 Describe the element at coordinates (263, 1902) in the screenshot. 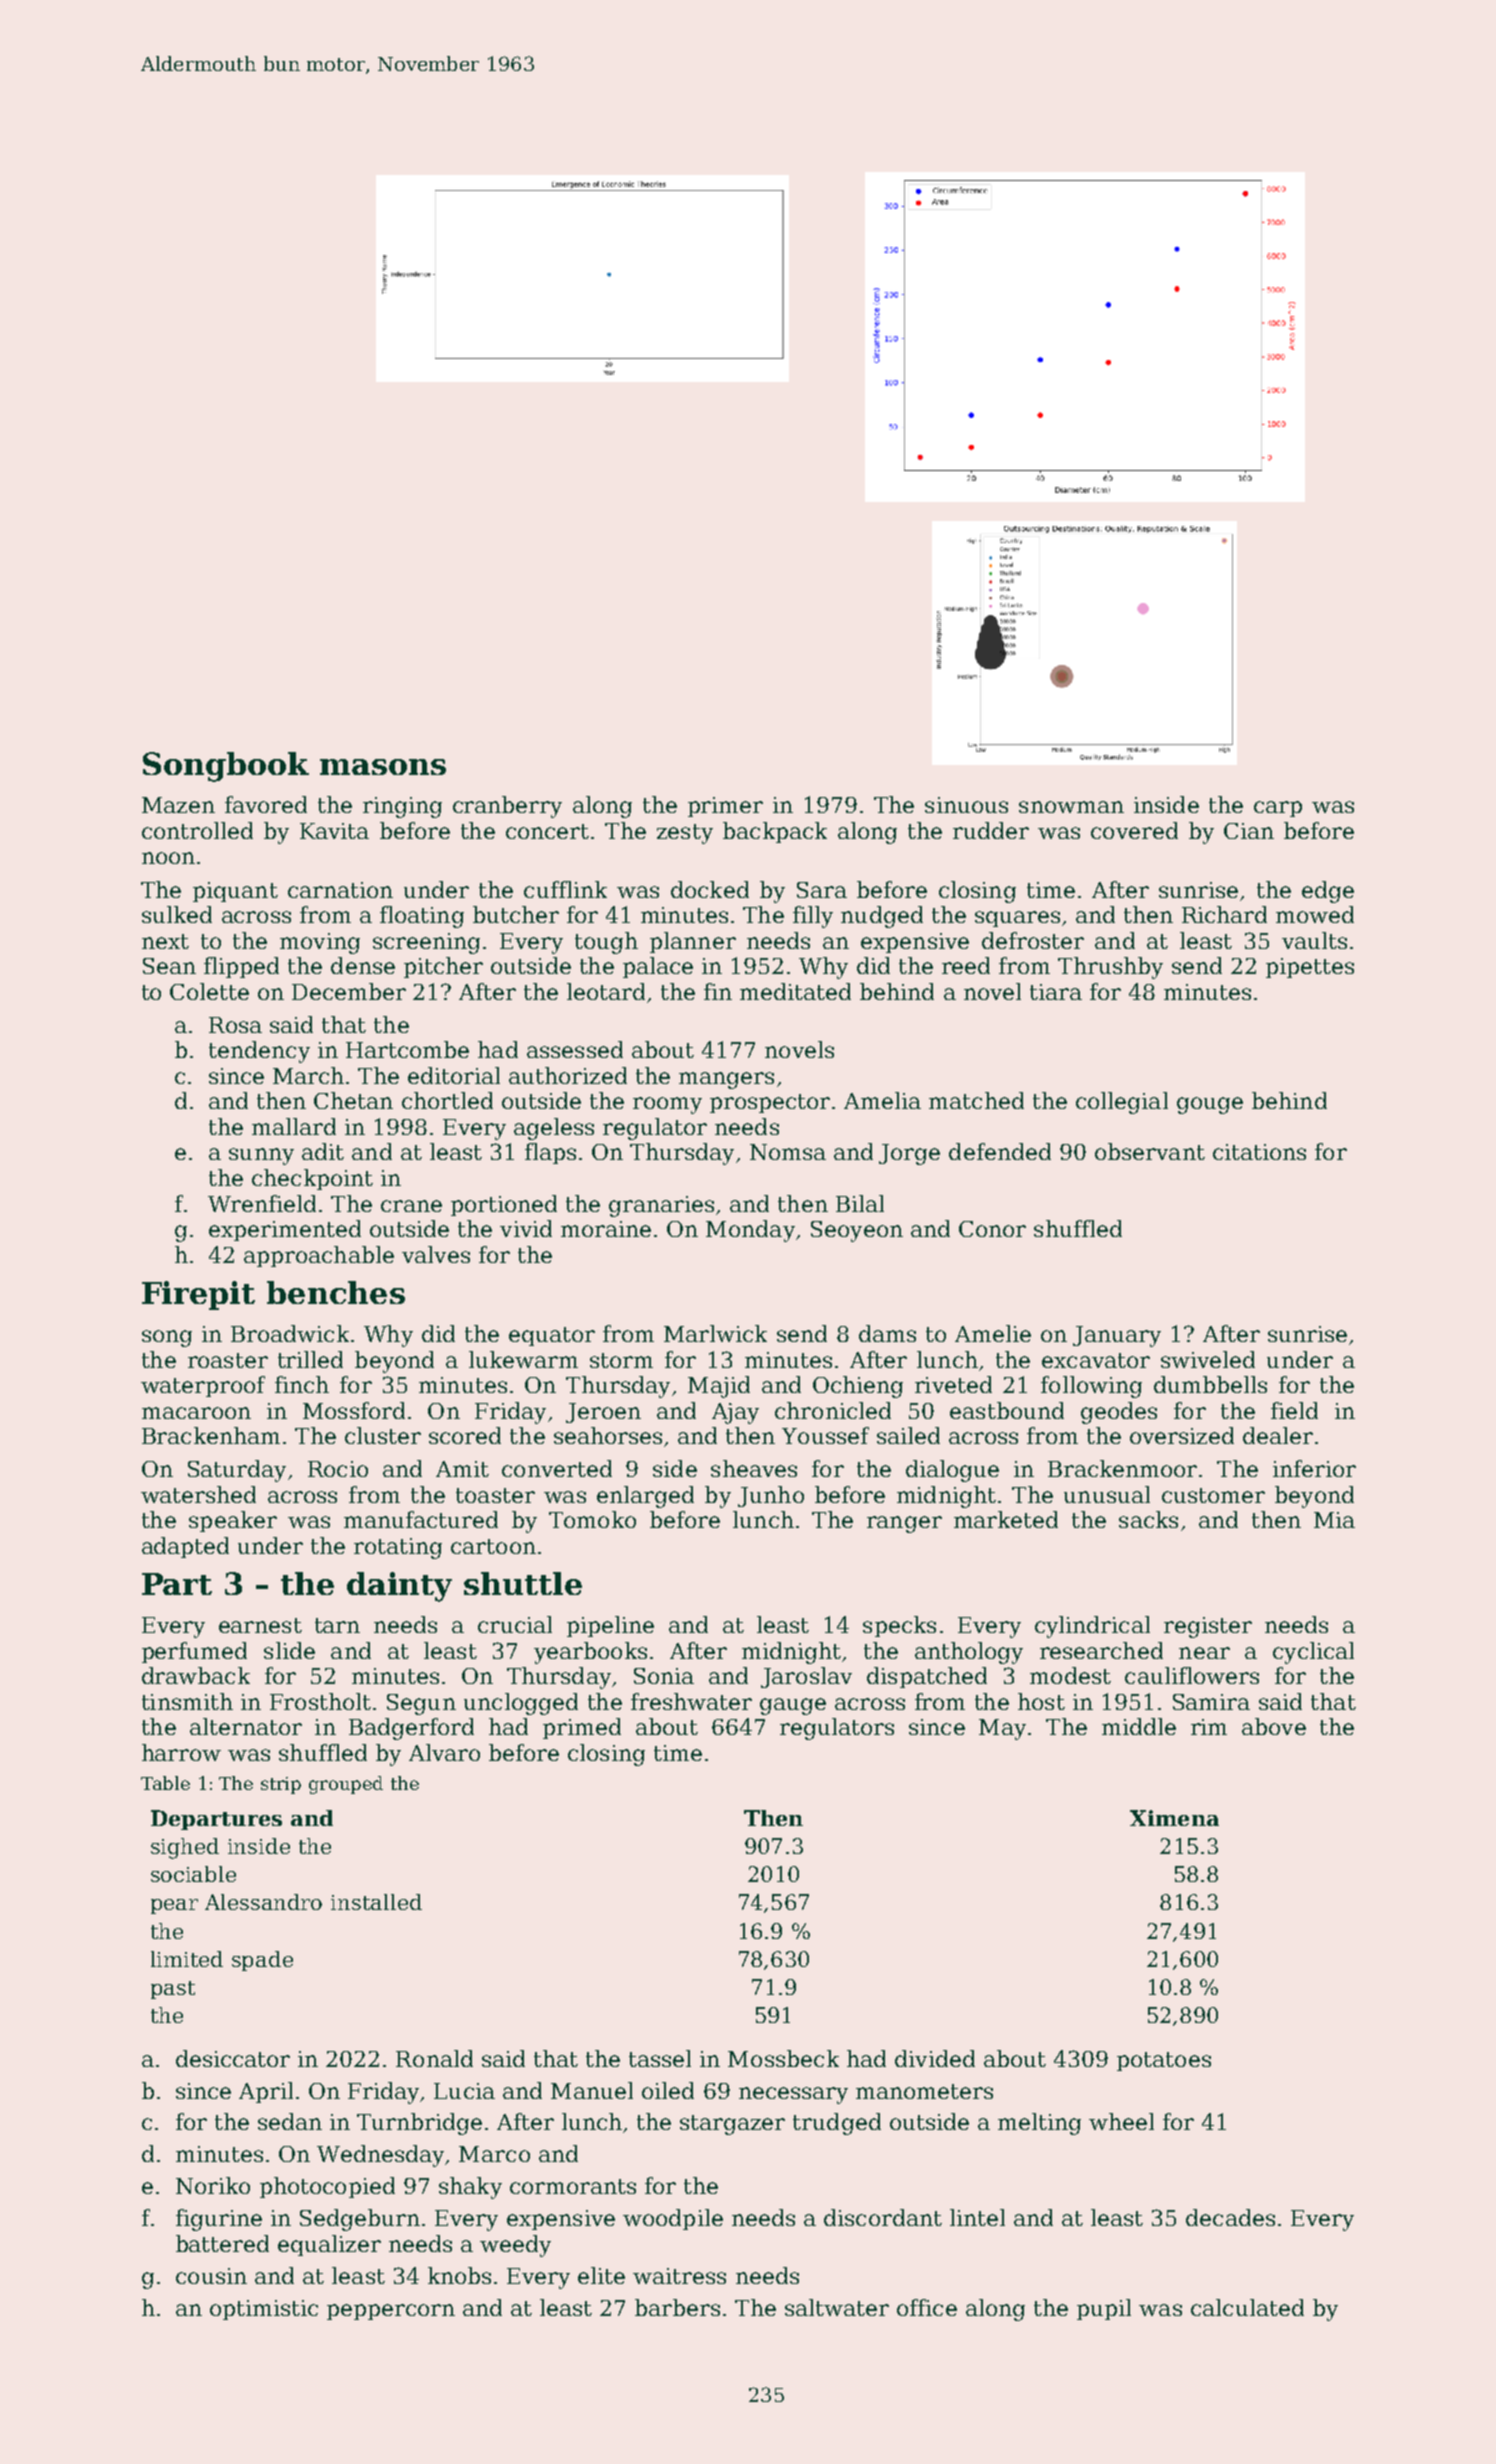

I see `Alessandro` at that location.
